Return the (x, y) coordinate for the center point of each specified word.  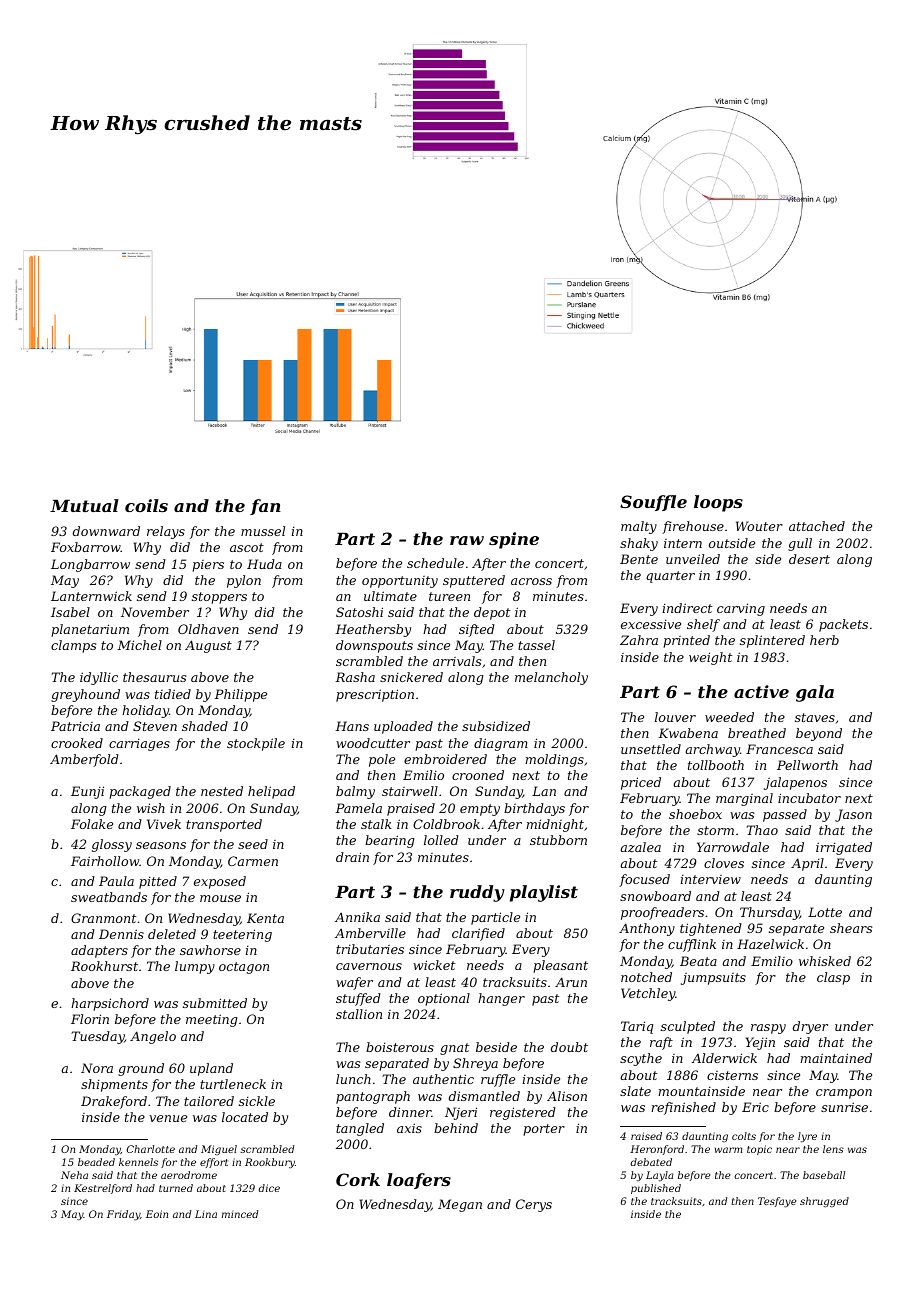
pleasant (560, 966)
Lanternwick (91, 596)
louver (675, 717)
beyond (819, 734)
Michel (139, 645)
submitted (215, 1003)
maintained (836, 1058)
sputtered (474, 581)
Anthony (647, 929)
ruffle (498, 1080)
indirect (687, 608)
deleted (172, 934)
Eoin (157, 1214)
